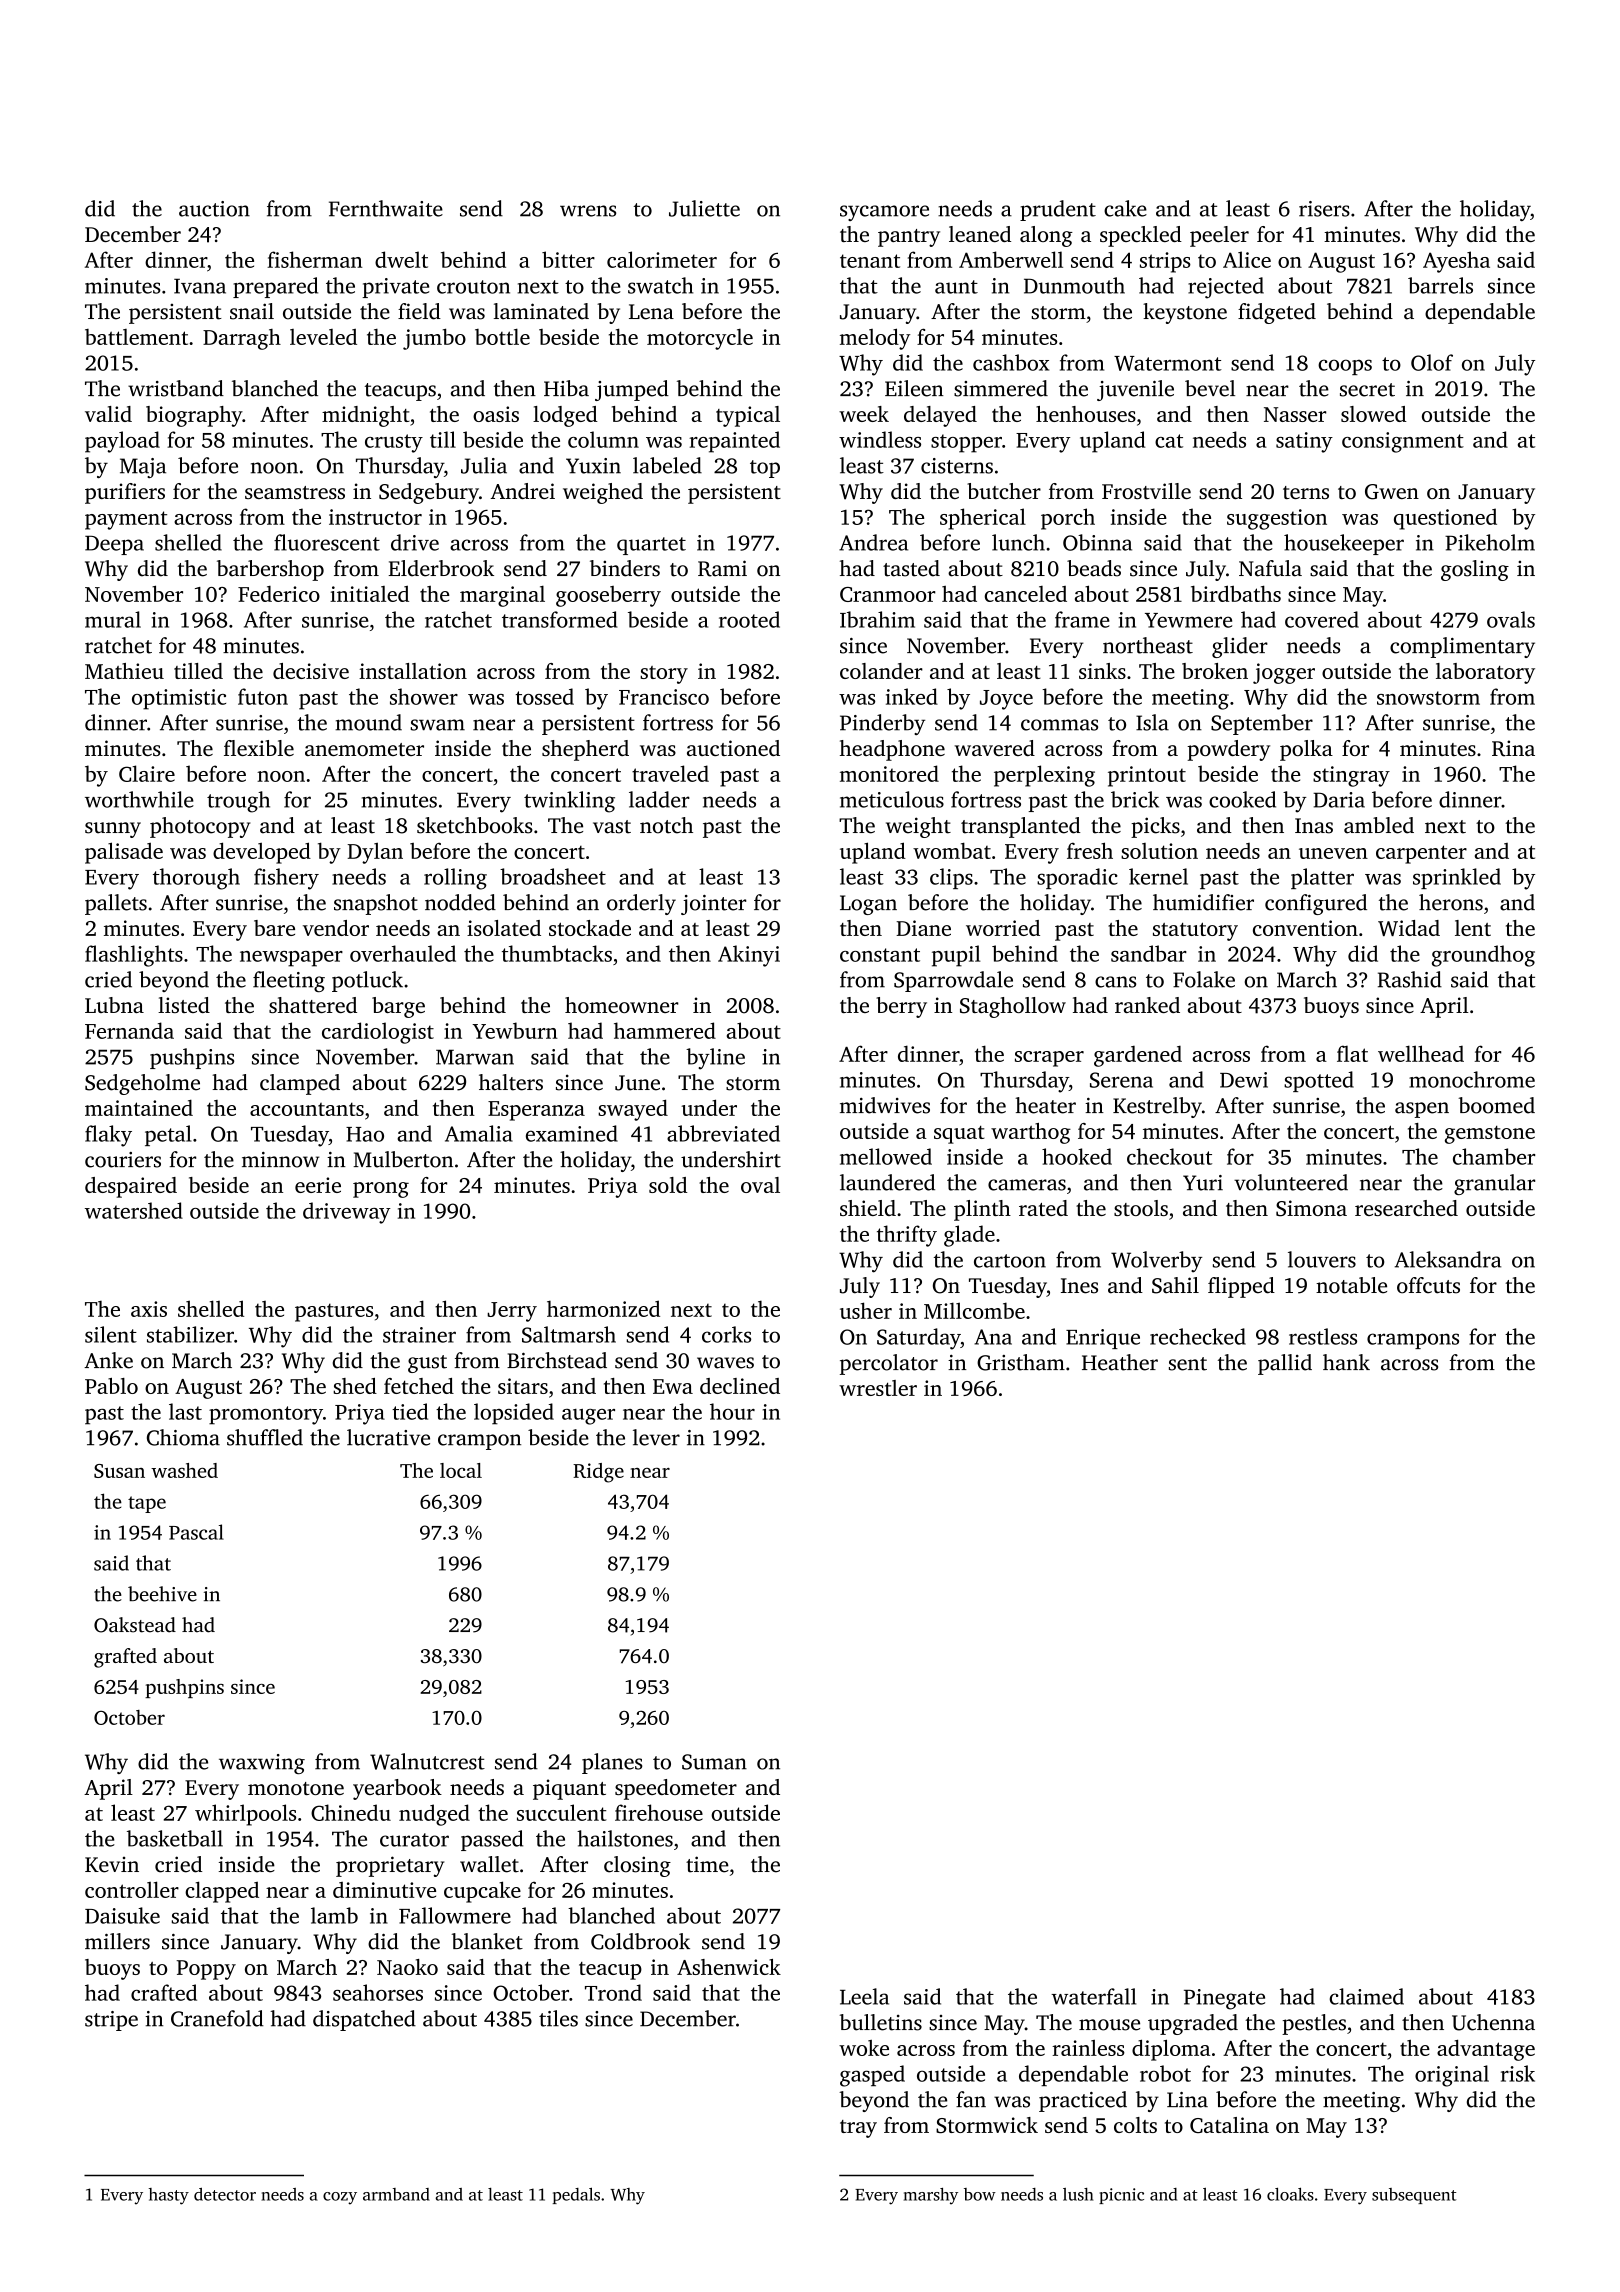 The height and width of the screenshot is (2292, 1620). I want to click on valid, so click(108, 414).
